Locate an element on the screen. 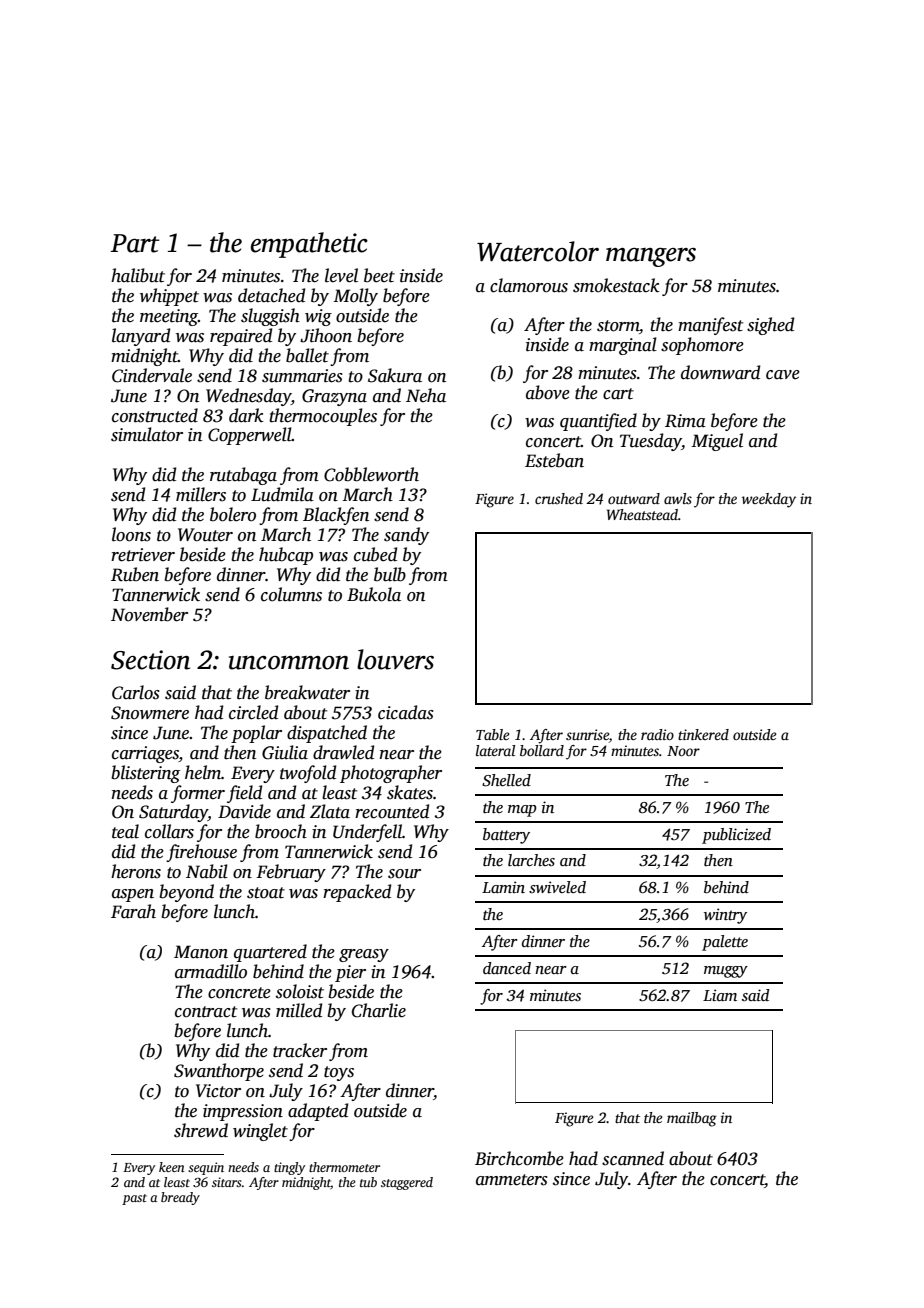  mangers is located at coordinates (651, 257).
